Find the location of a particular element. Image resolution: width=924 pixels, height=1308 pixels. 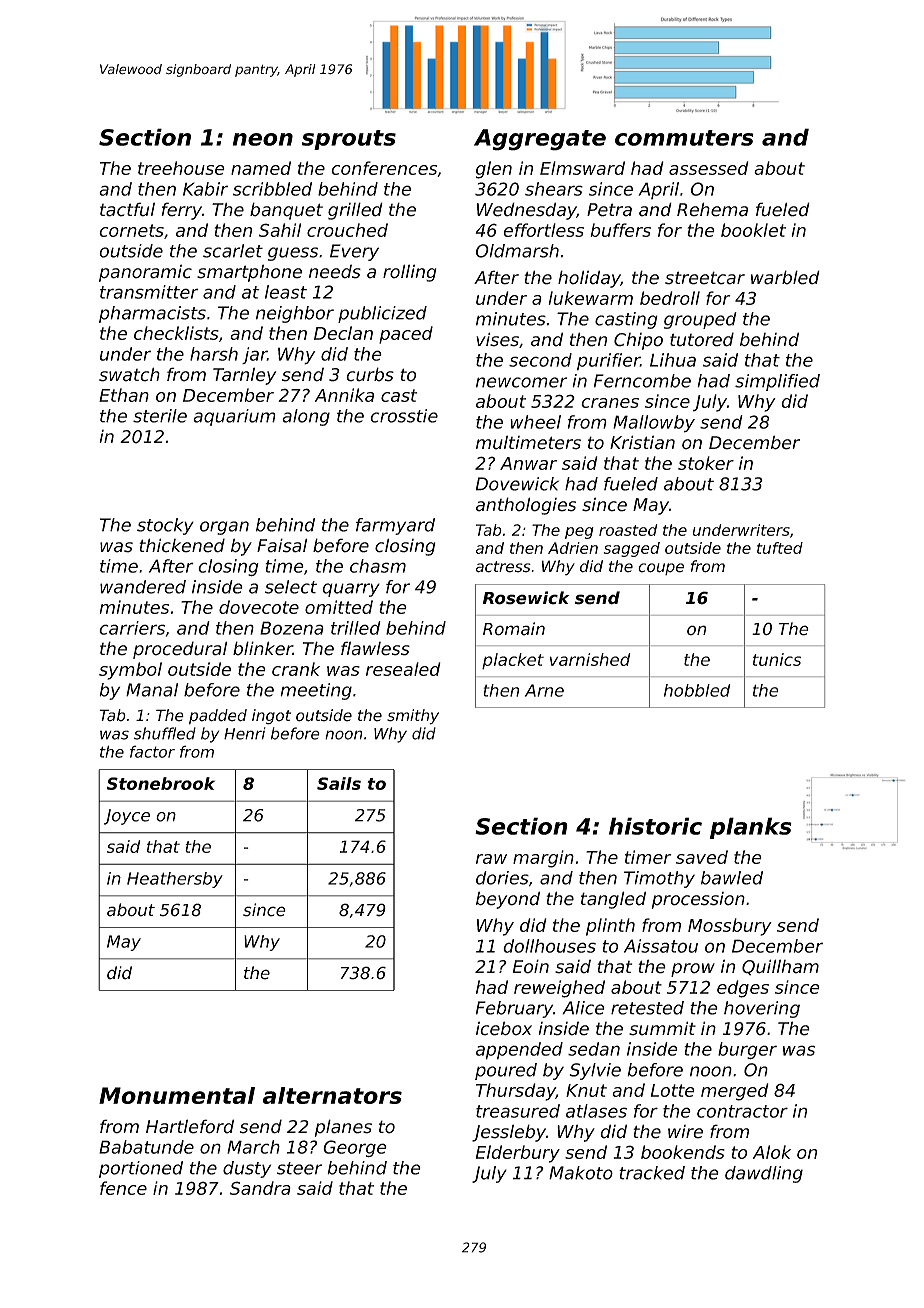

meeting is located at coordinates (316, 691).
